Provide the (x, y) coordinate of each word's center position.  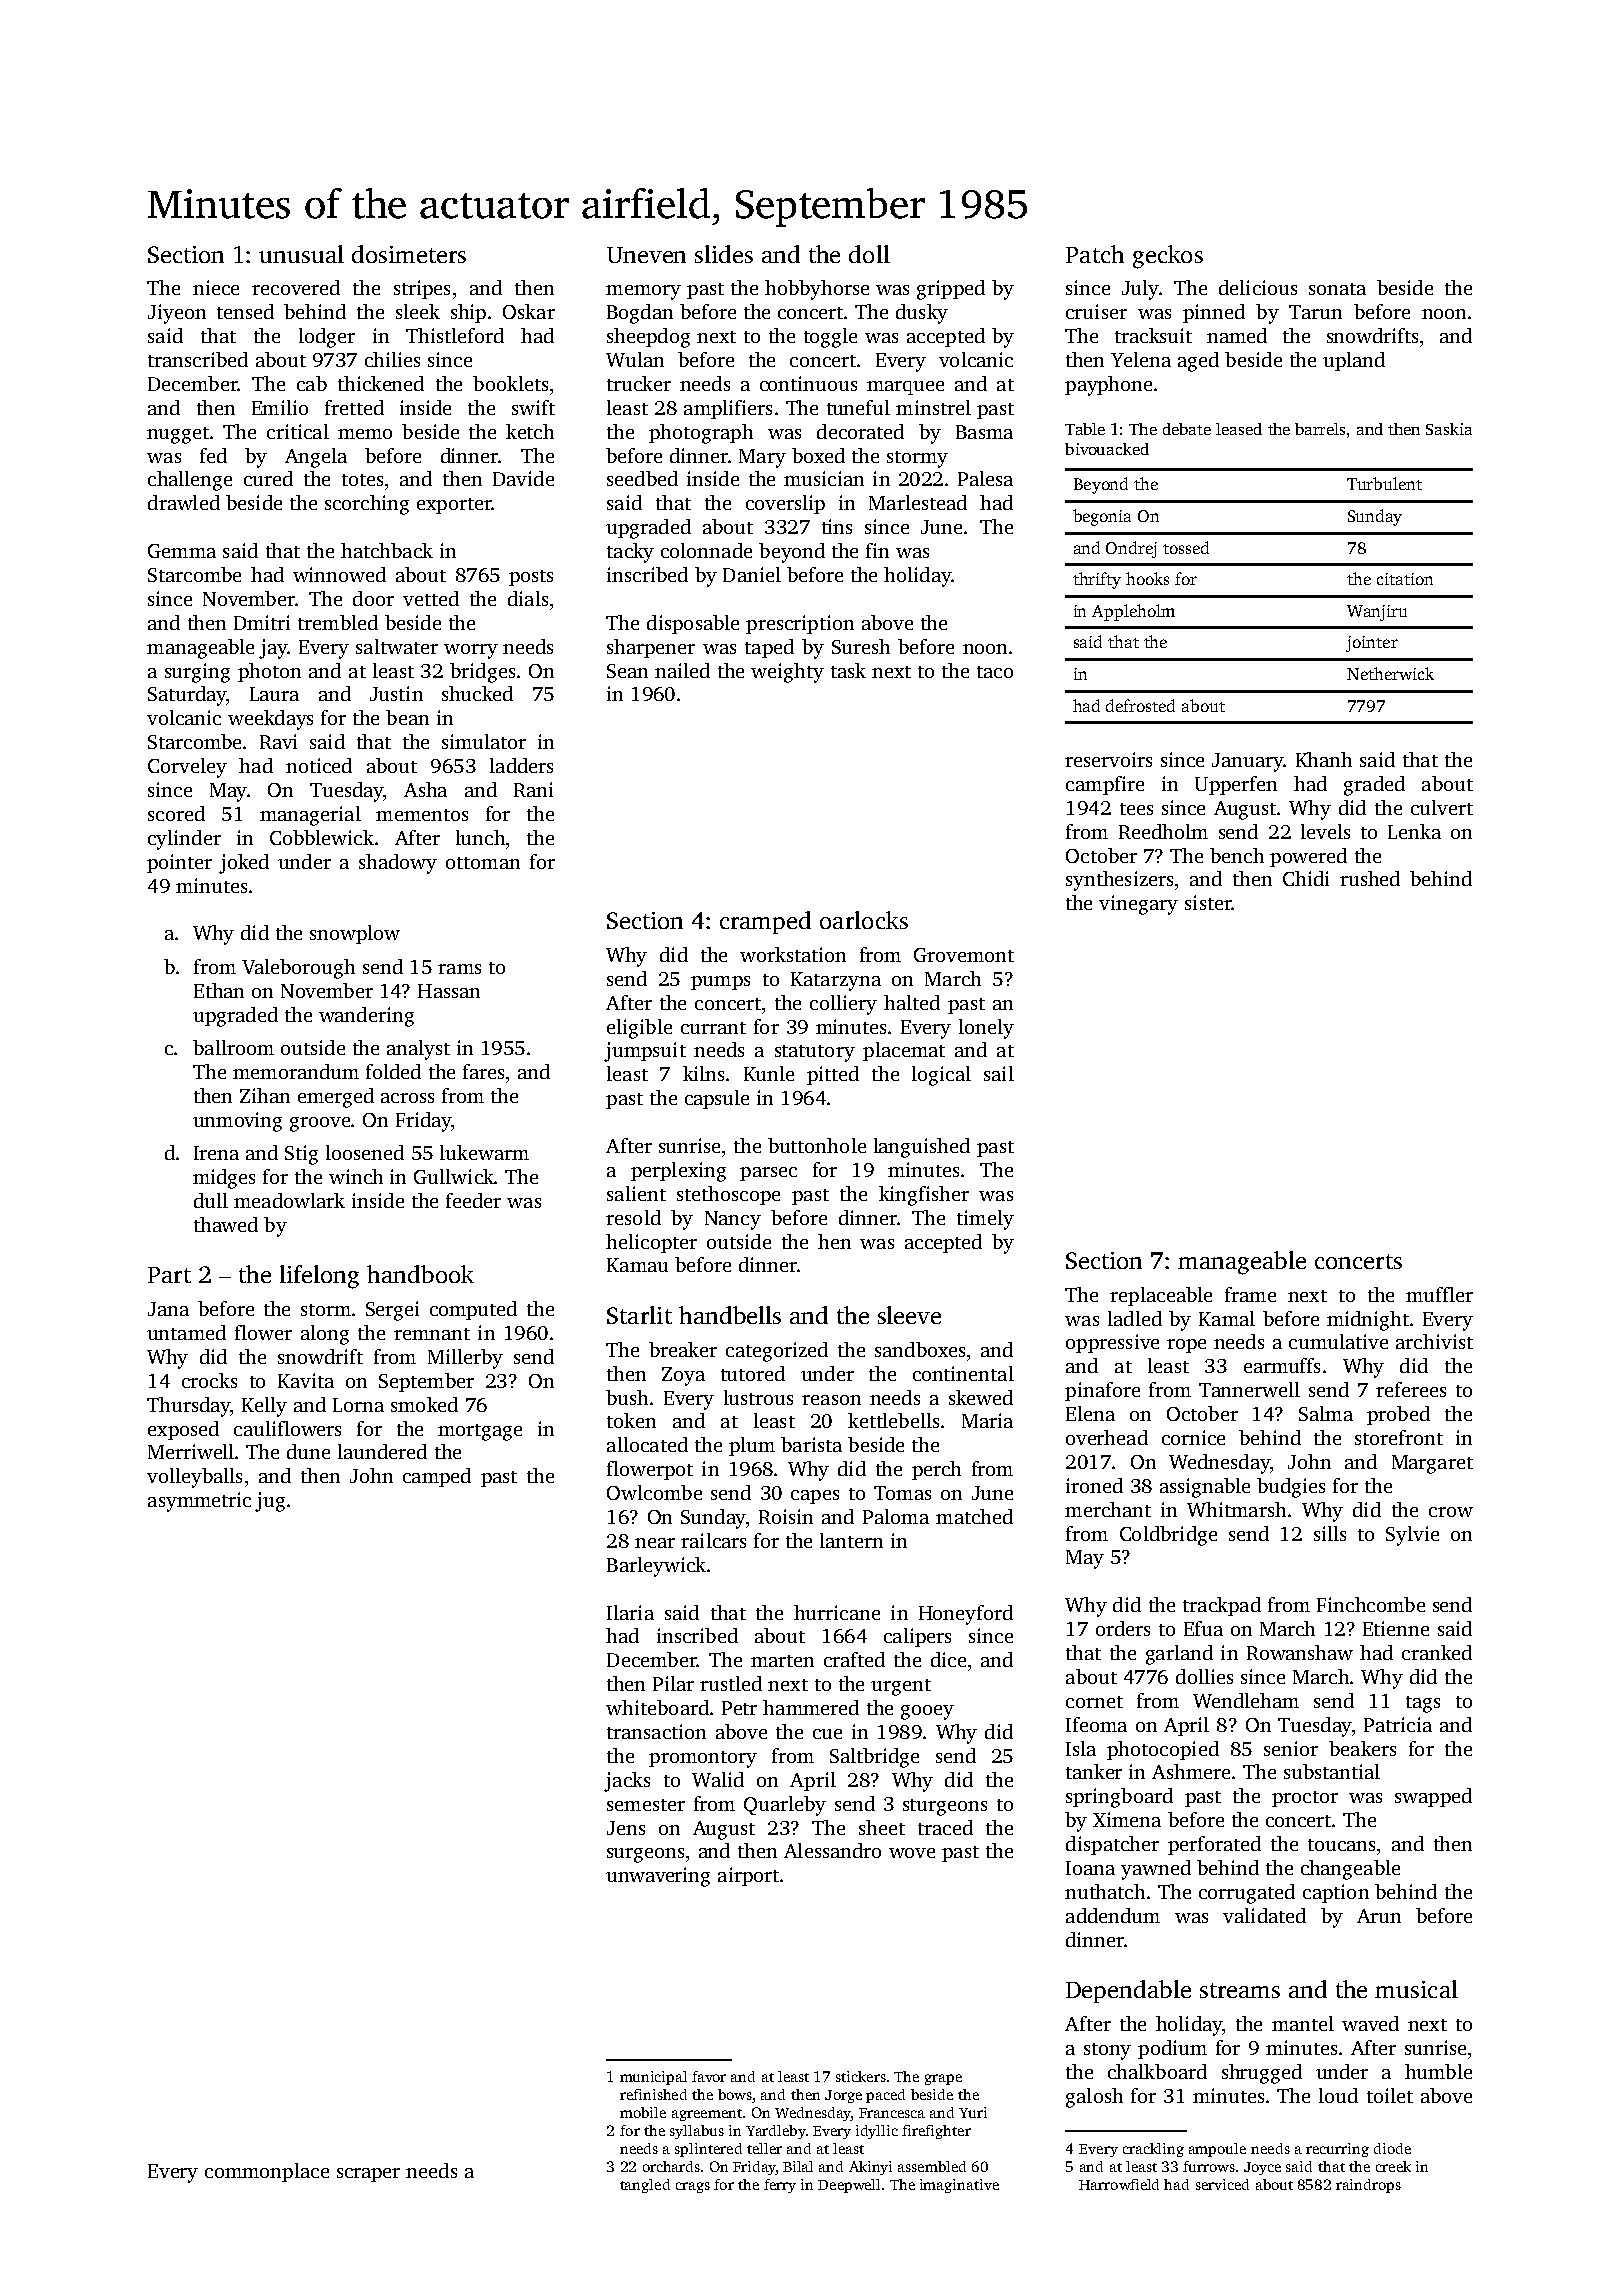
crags (693, 2187)
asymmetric (199, 1502)
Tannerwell (1249, 1389)
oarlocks (864, 920)
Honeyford (966, 1615)
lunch (480, 837)
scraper (368, 2175)
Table (1085, 429)
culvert (1442, 807)
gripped (951, 290)
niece (216, 287)
